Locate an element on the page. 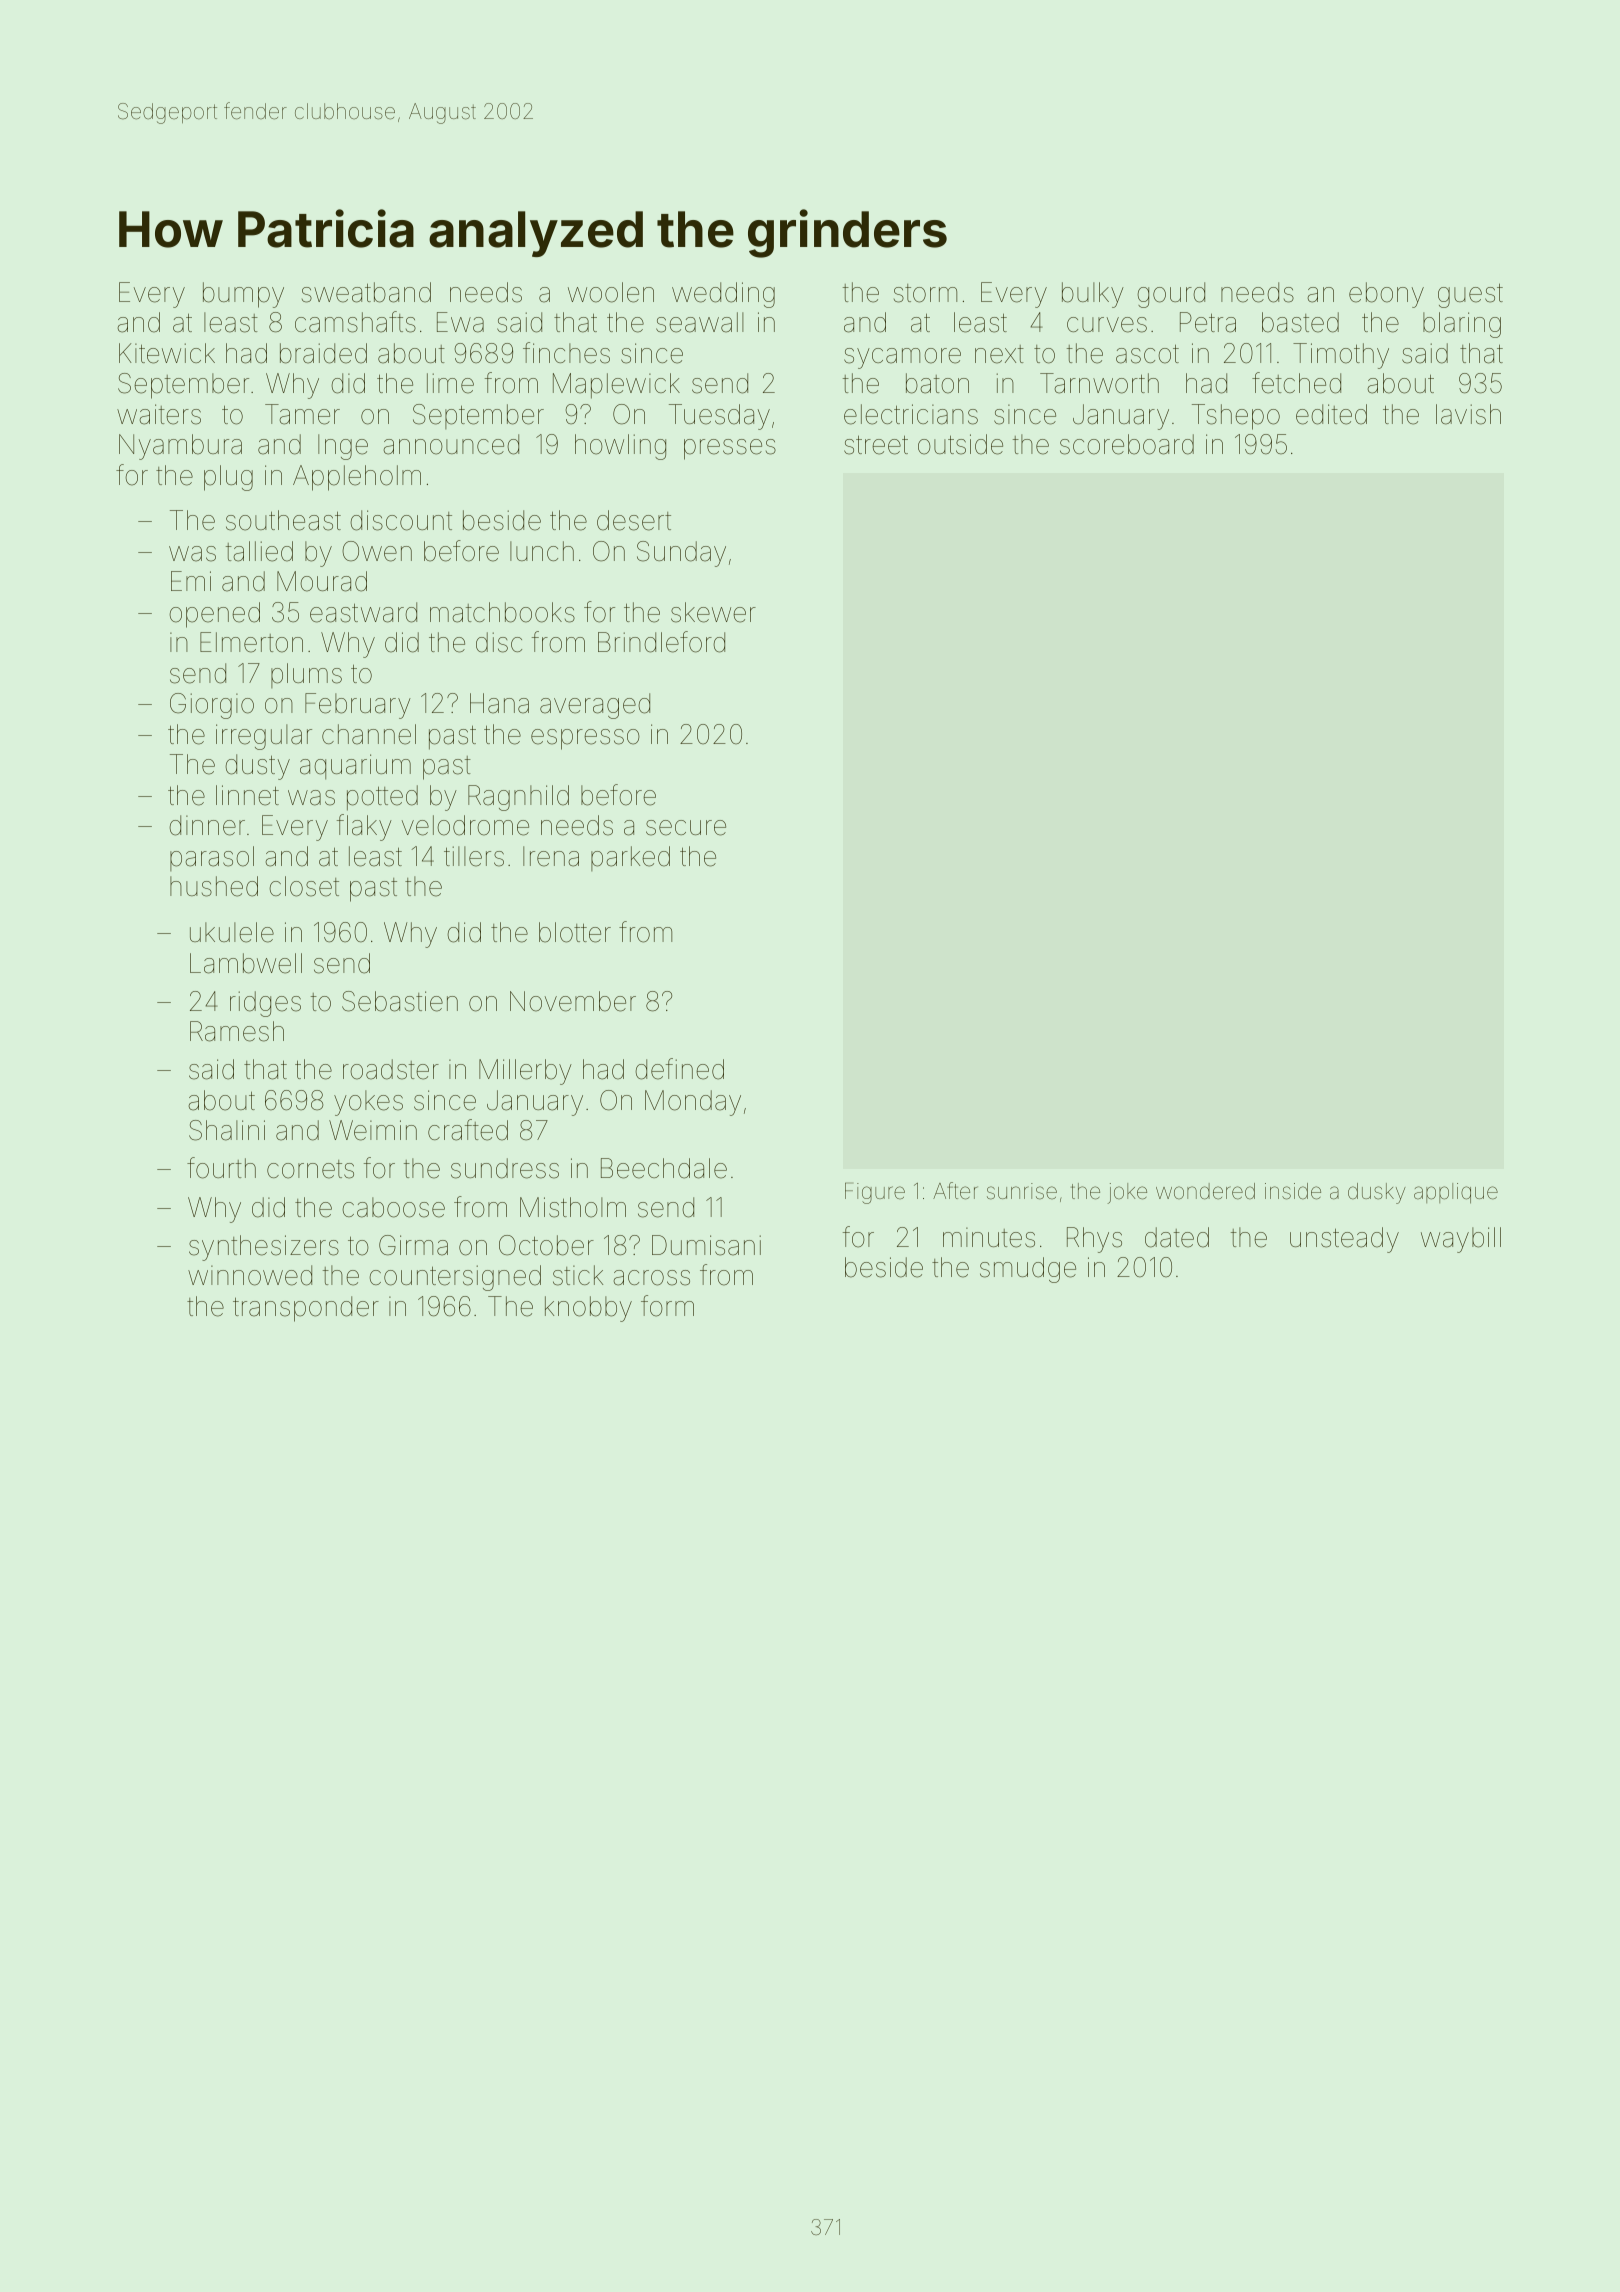 This page has width=1620, height=2292. wedding is located at coordinates (723, 295).
